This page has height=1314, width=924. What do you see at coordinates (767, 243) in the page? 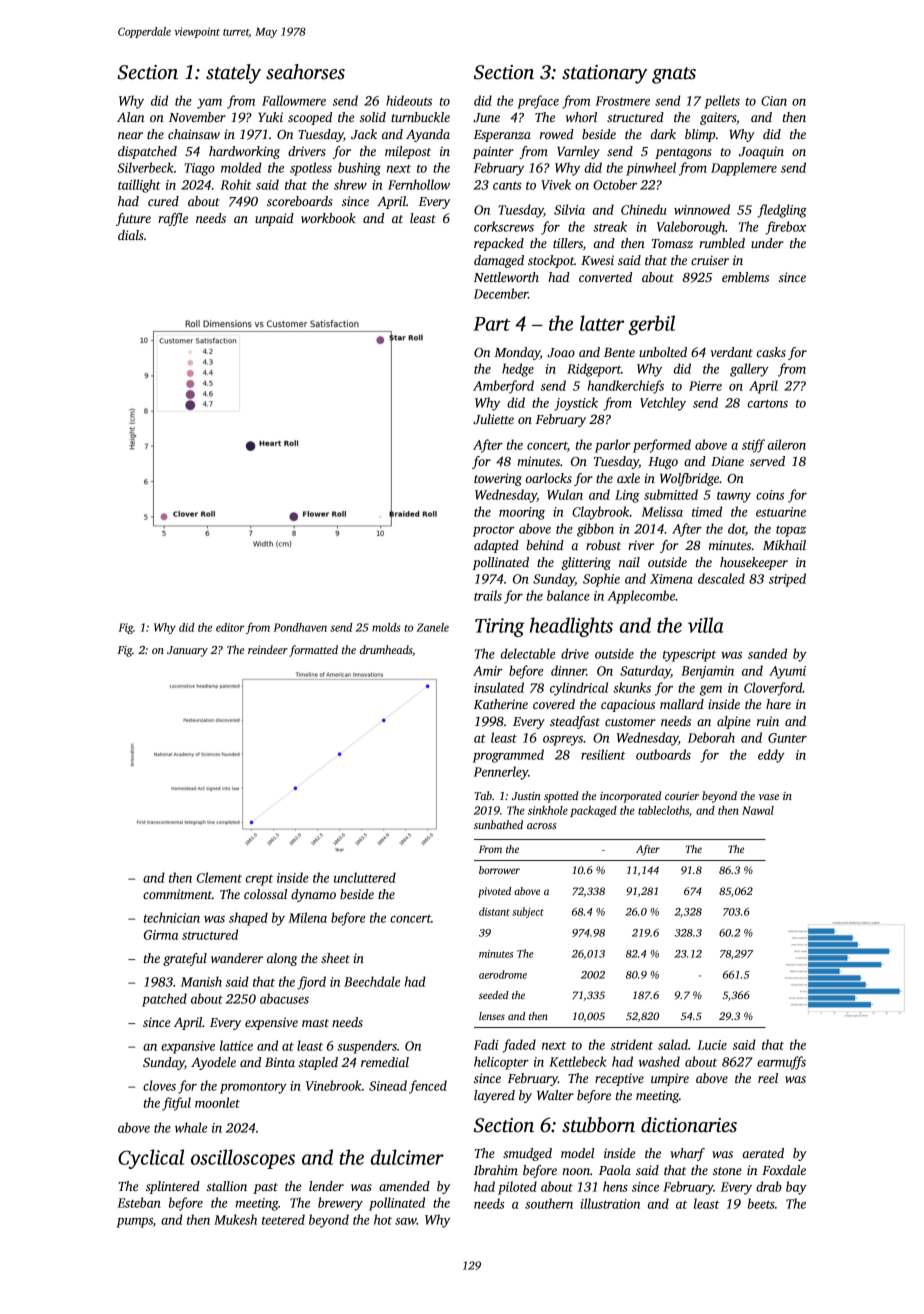
I see `under` at bounding box center [767, 243].
